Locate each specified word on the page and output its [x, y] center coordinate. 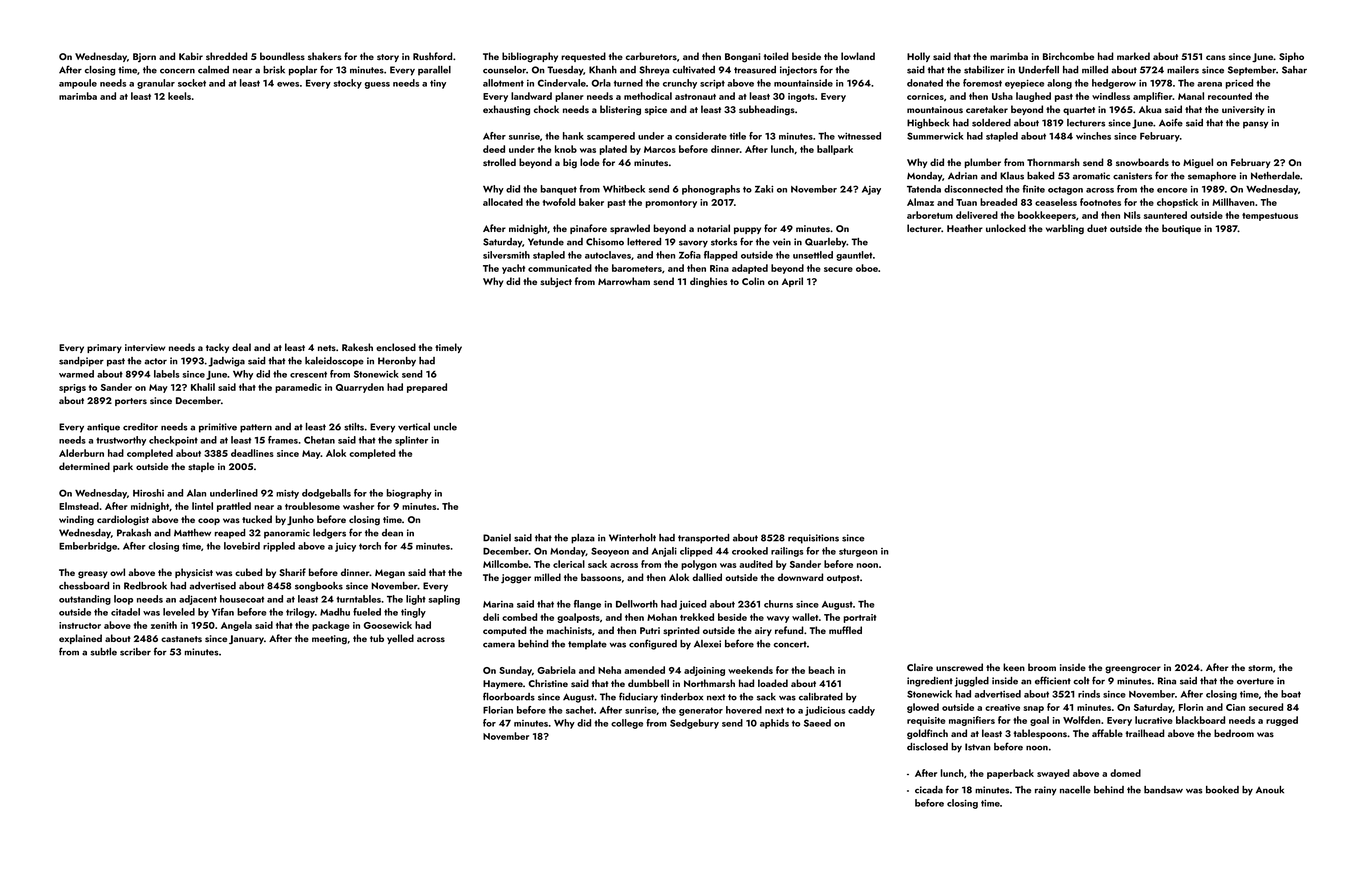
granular [156, 84]
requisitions [813, 539]
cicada [929, 790]
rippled [279, 547]
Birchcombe [1068, 56]
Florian [498, 710]
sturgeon [858, 552]
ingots [801, 97]
